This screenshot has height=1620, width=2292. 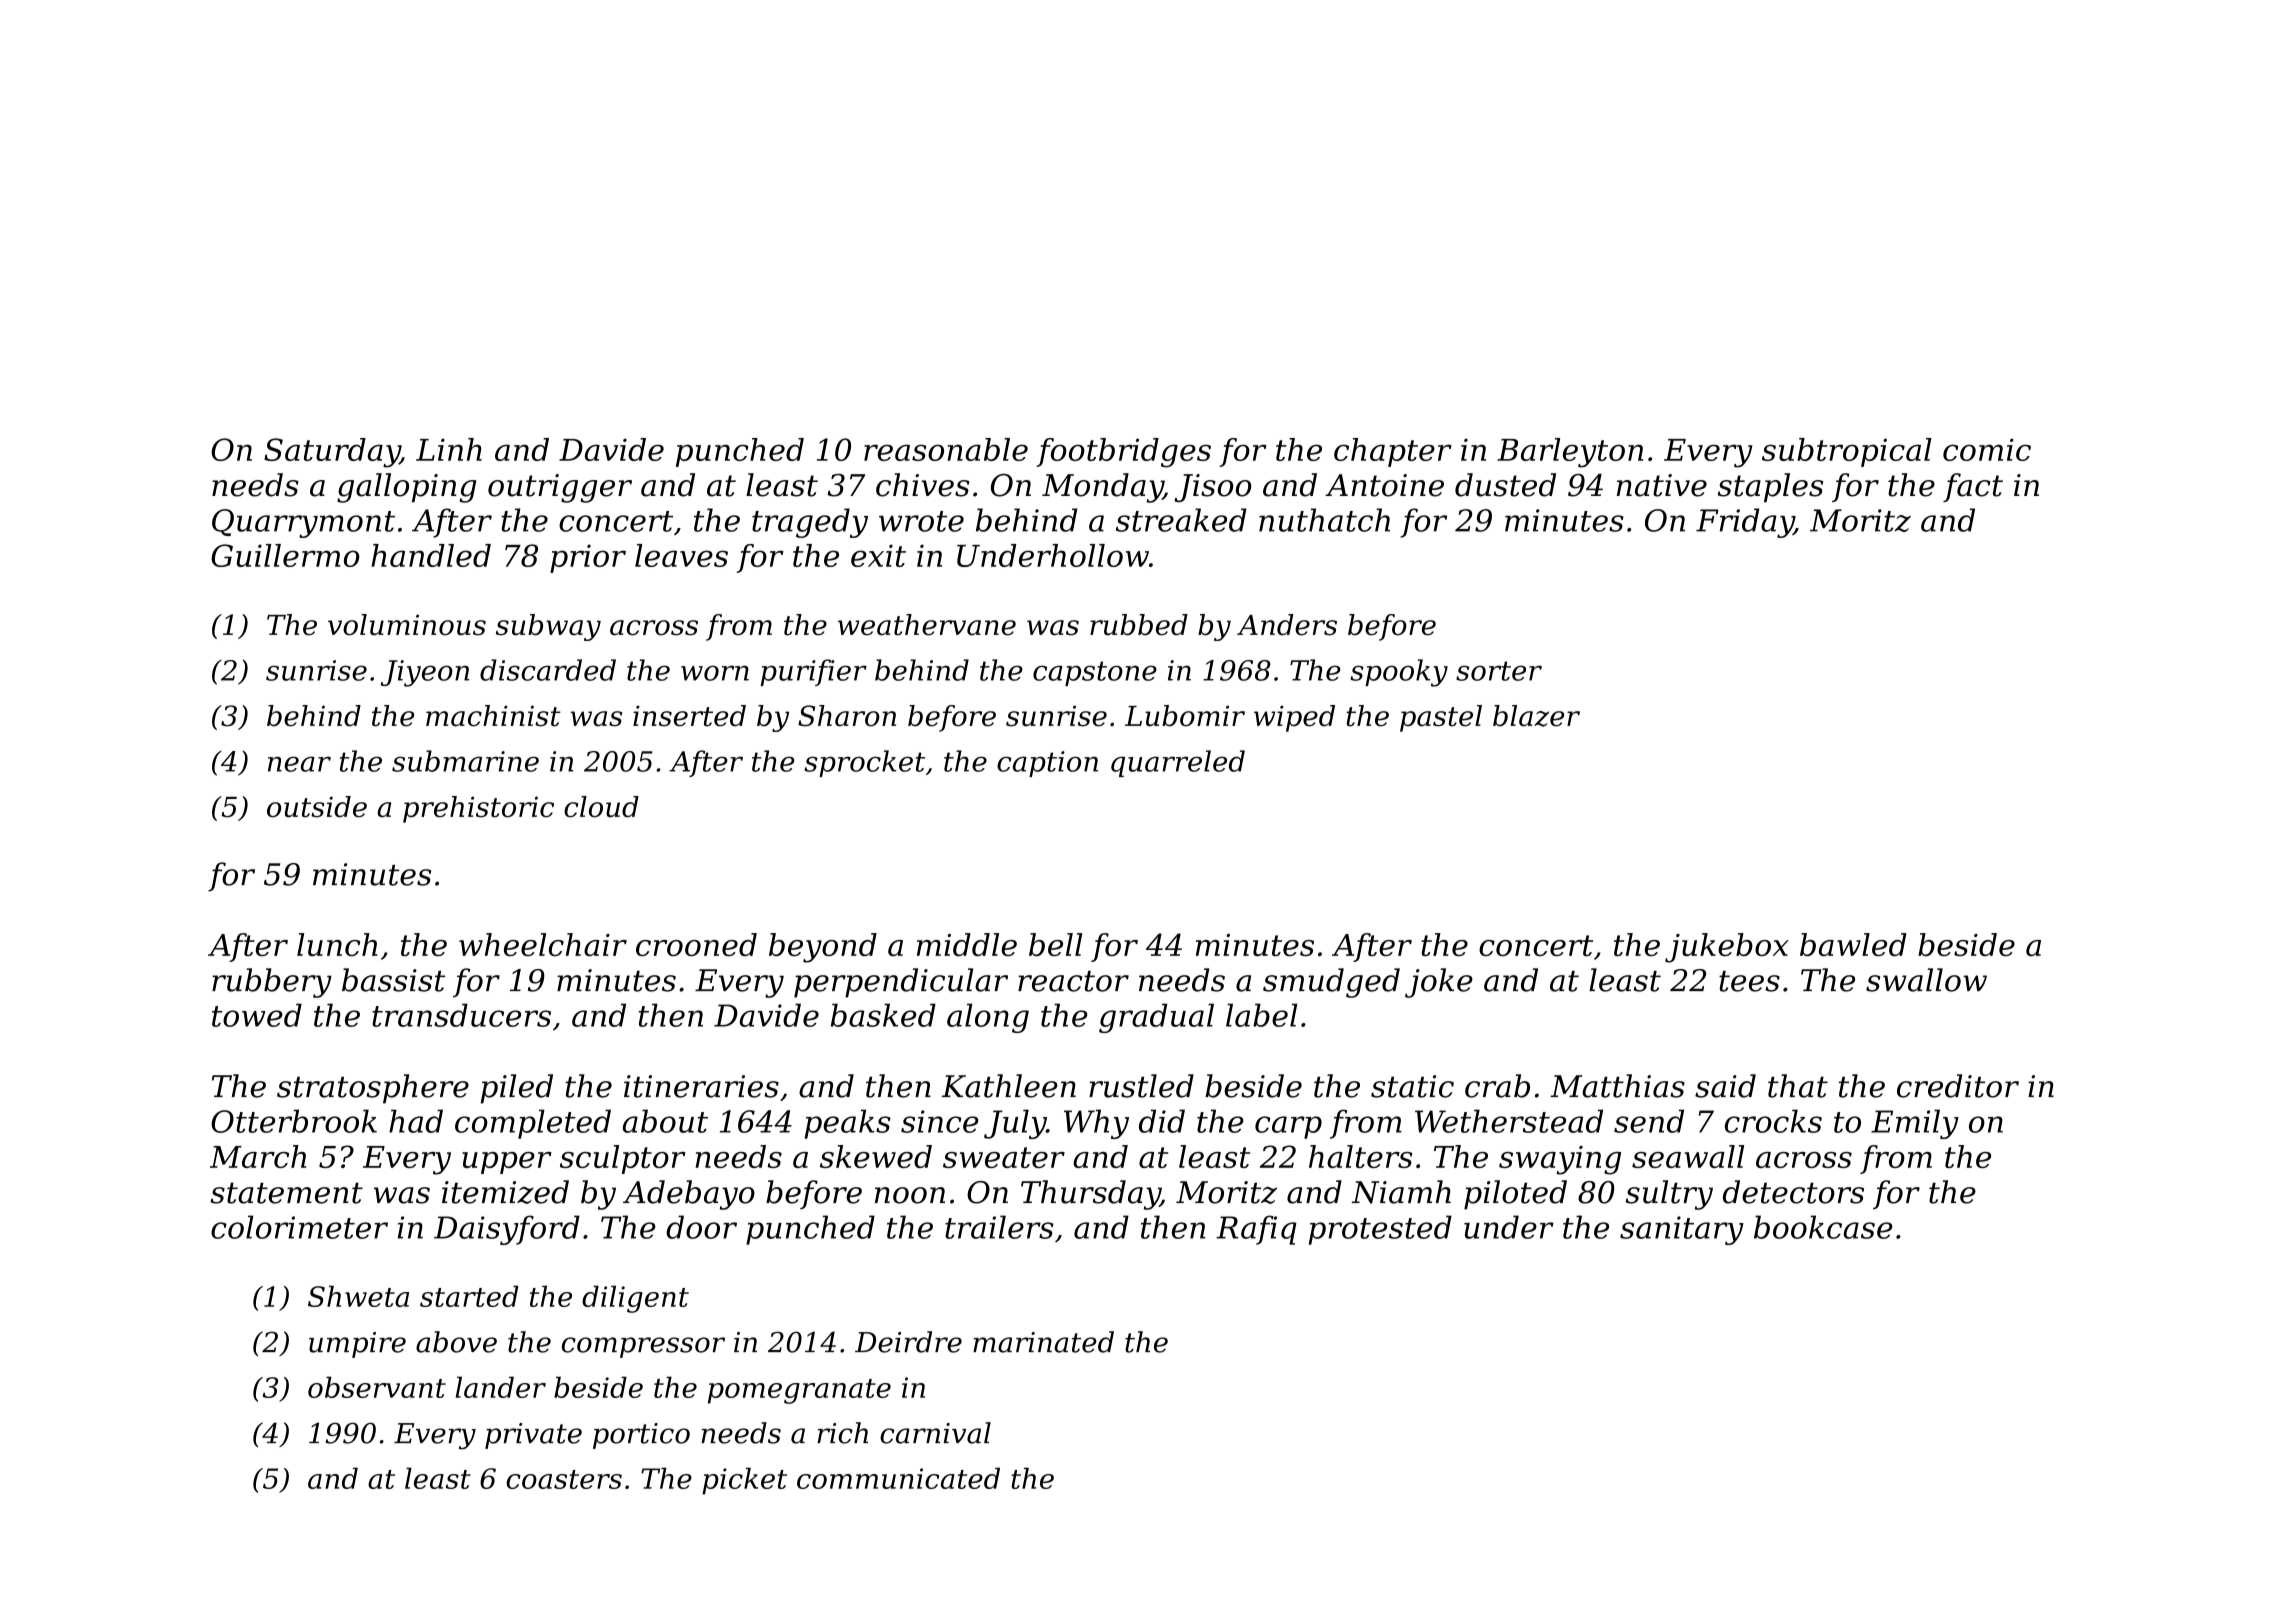 What do you see at coordinates (588, 558) in the screenshot?
I see `prior` at bounding box center [588, 558].
